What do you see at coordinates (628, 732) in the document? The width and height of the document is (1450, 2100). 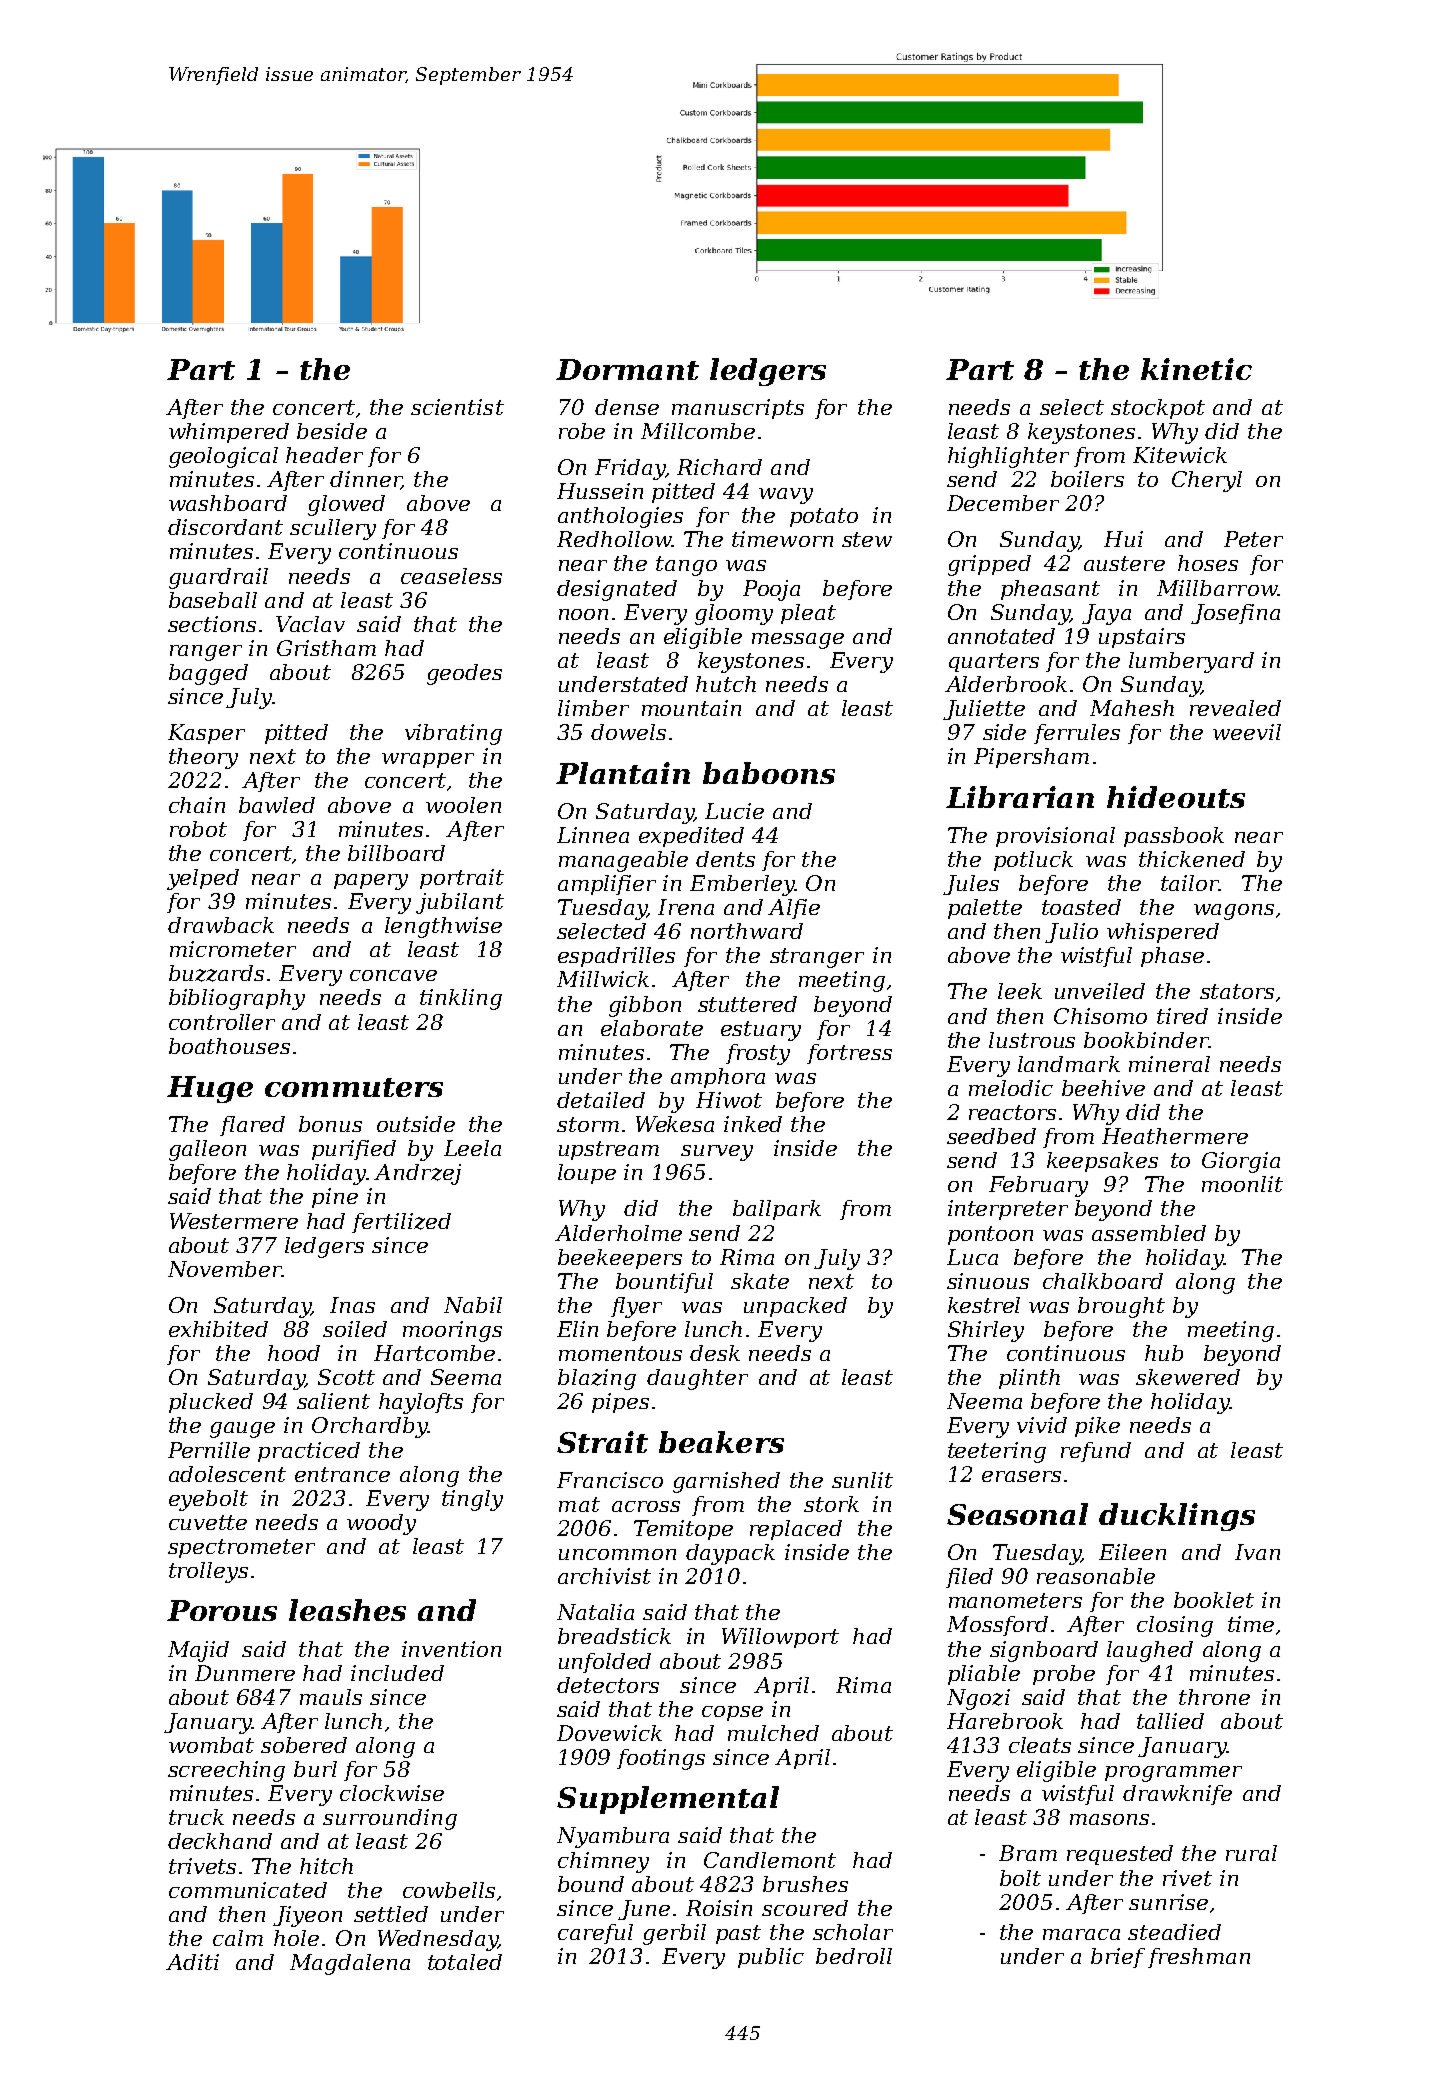 I see `dowels` at bounding box center [628, 732].
